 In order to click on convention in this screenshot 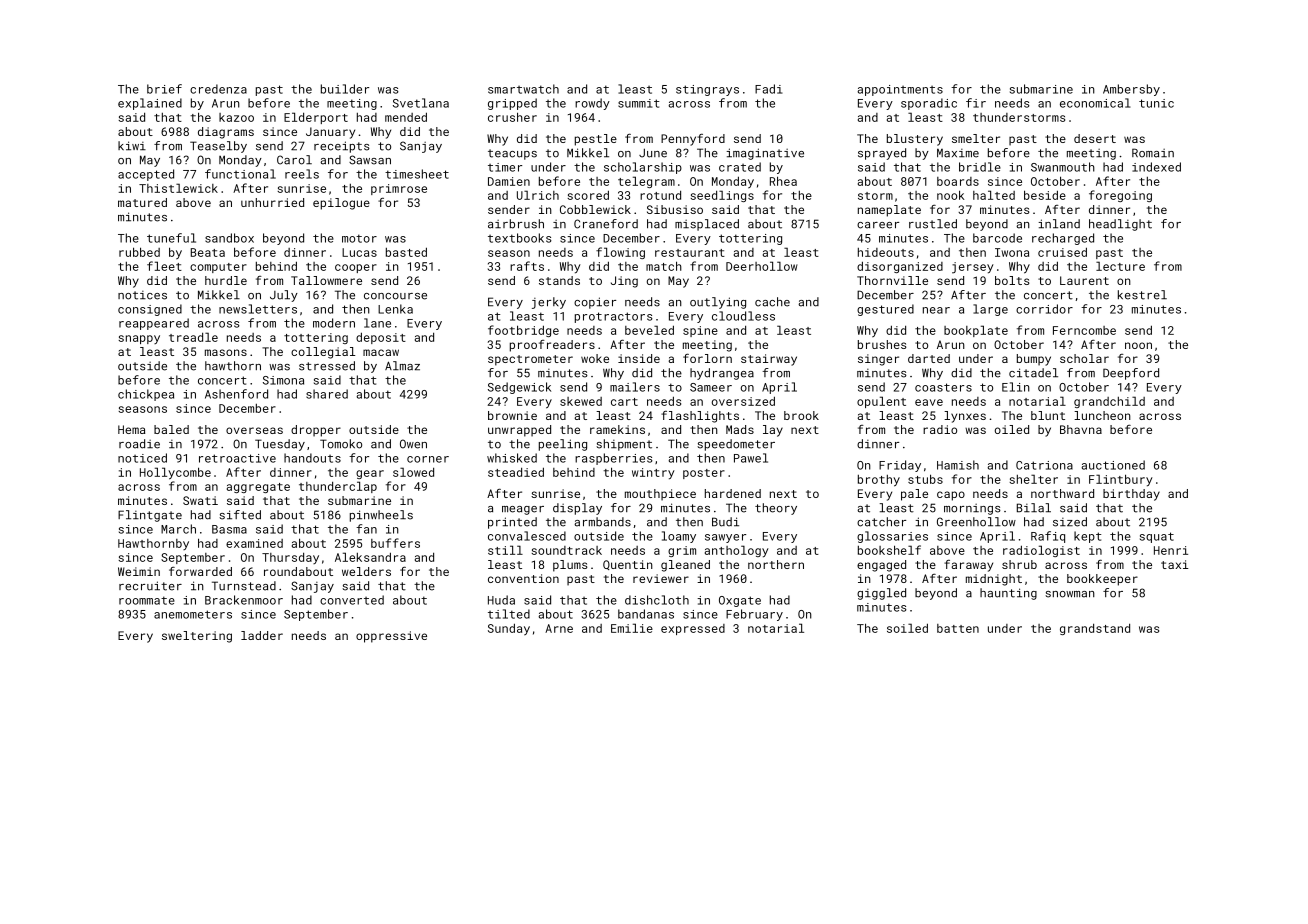, I will do `click(523, 578)`.
